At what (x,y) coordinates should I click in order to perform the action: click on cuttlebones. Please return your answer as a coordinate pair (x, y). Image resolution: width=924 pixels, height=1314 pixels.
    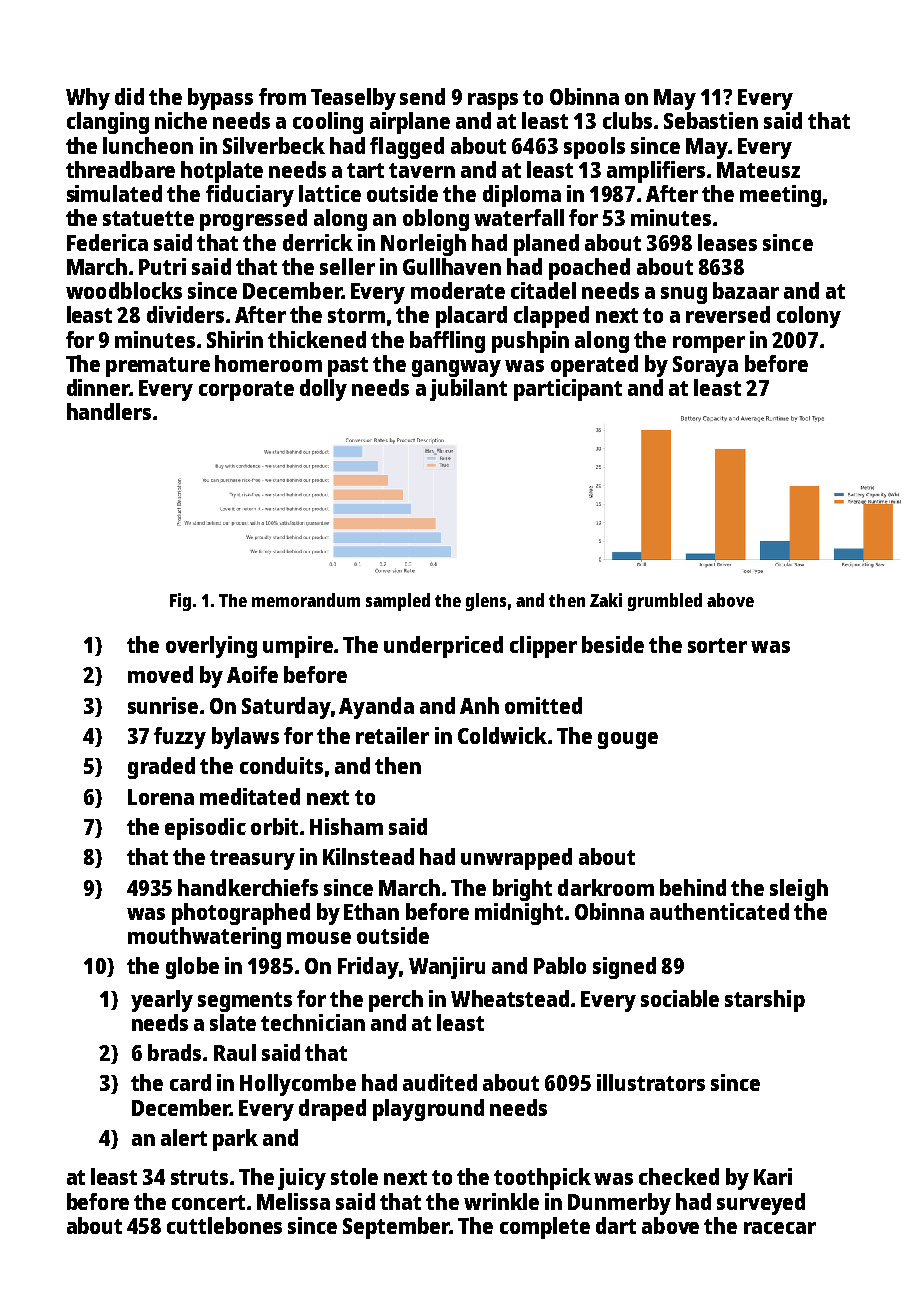
    Looking at the image, I should click on (224, 1225).
